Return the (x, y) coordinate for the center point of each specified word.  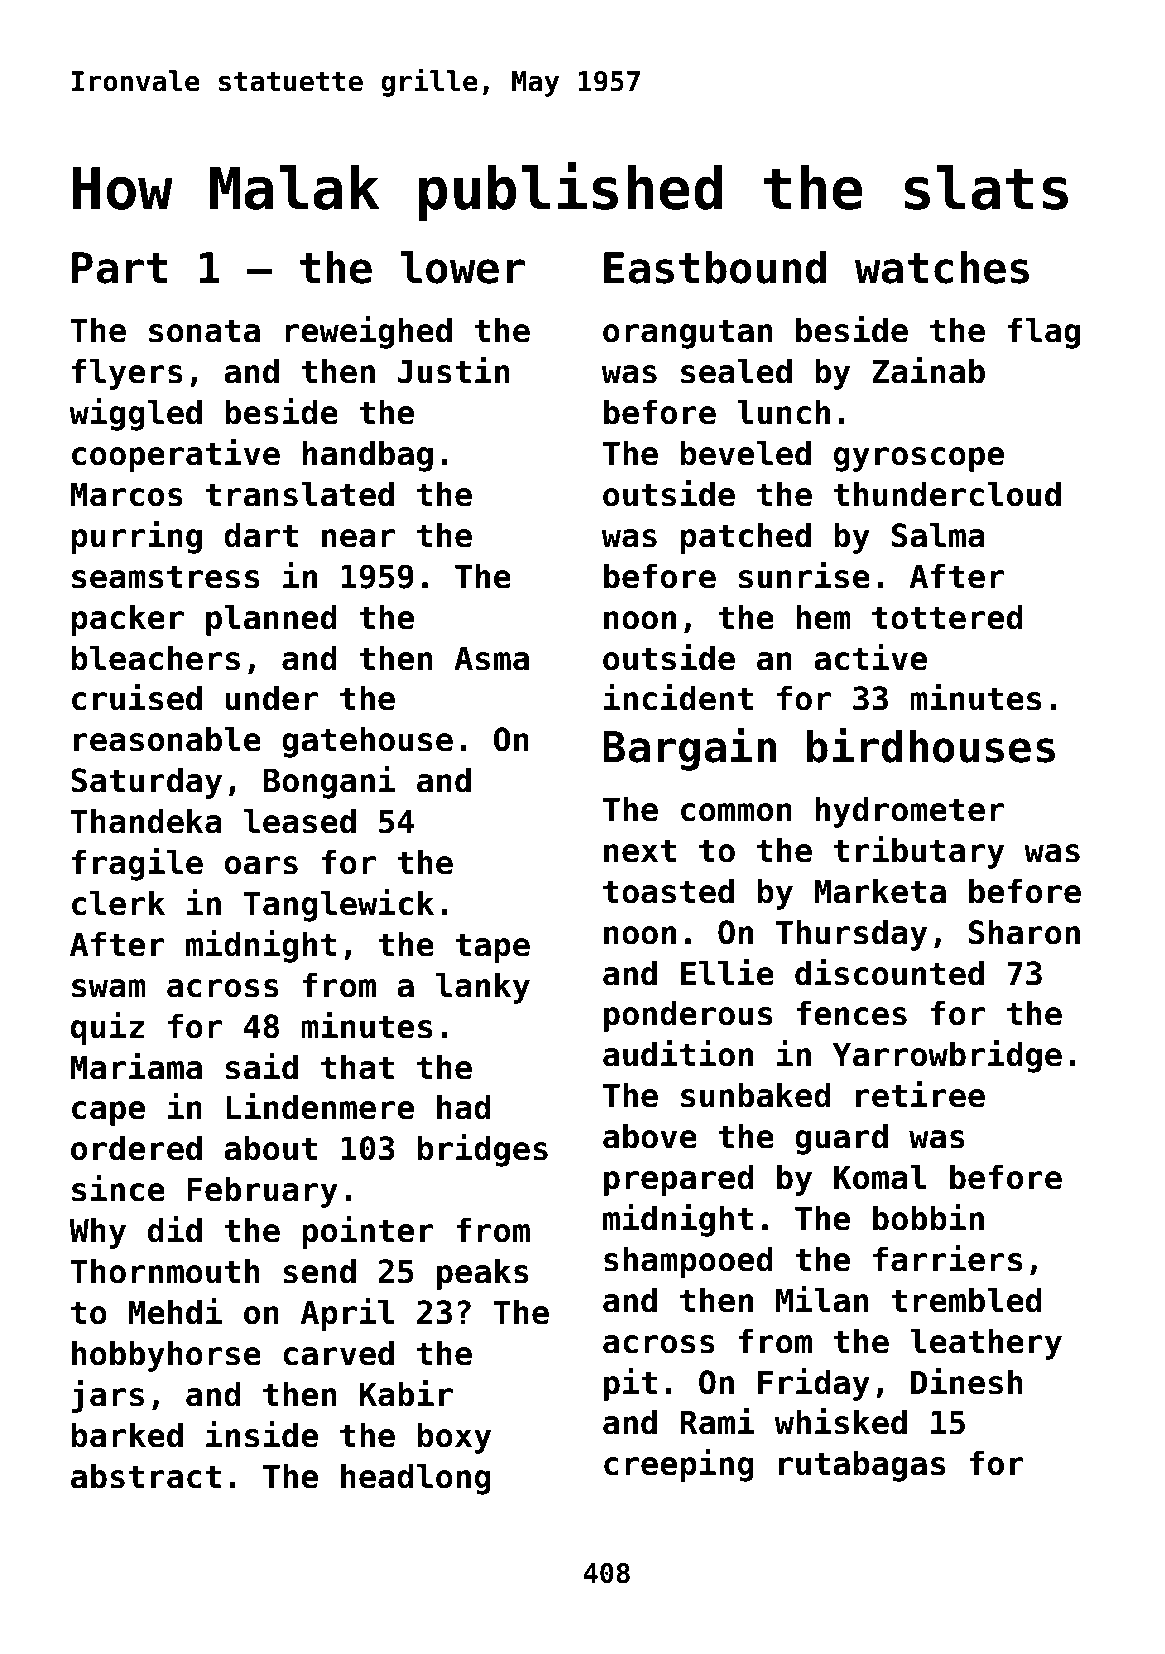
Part (119, 268)
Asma (491, 658)
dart (261, 535)
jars (107, 1396)
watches (942, 267)
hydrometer (910, 812)
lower (463, 267)
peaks (483, 1274)
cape (108, 1113)
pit (630, 1384)
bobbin (928, 1217)
